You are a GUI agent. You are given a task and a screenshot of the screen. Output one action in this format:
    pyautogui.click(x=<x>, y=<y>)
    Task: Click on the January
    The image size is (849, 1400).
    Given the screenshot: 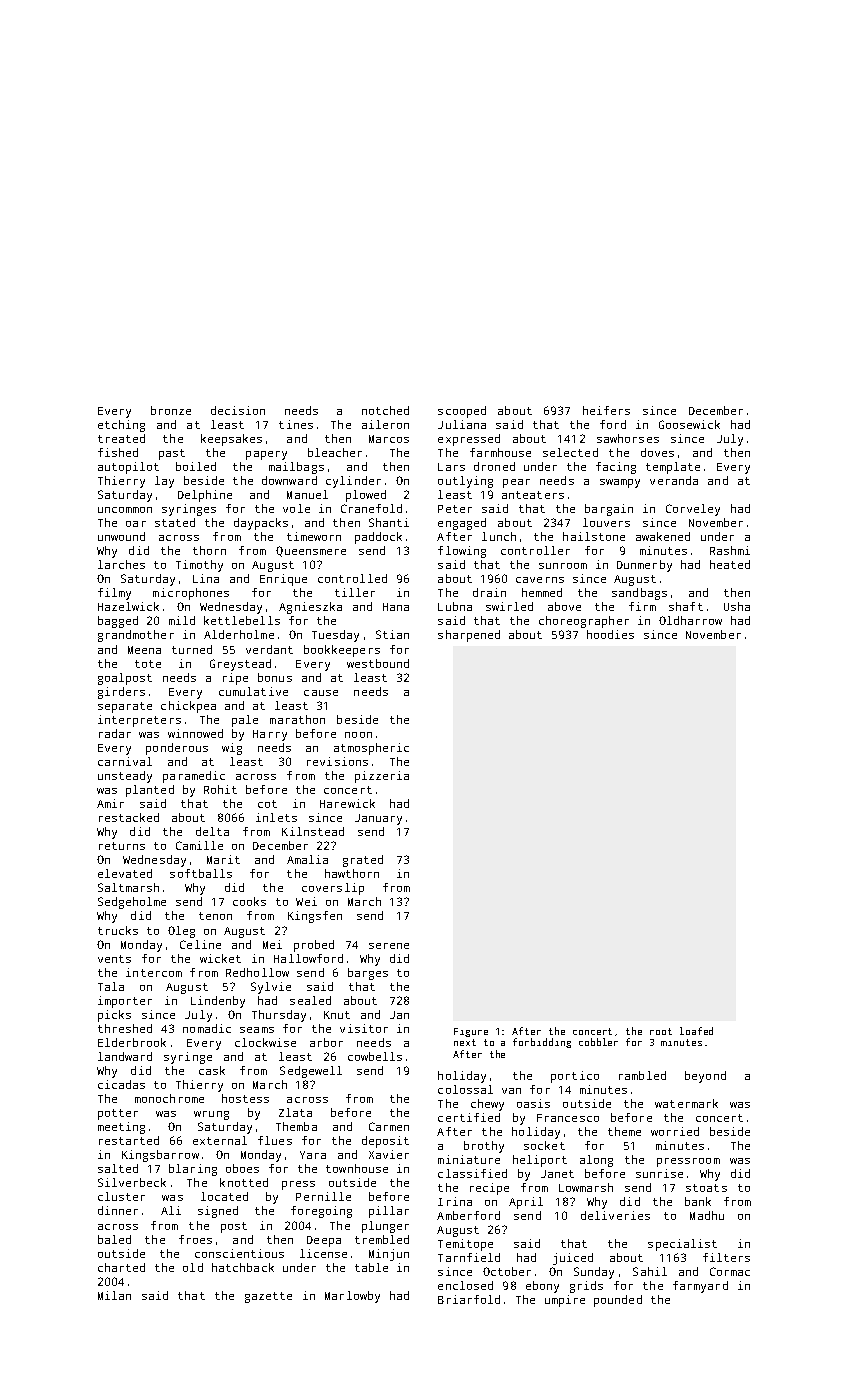 What is the action you would take?
    pyautogui.click(x=378, y=819)
